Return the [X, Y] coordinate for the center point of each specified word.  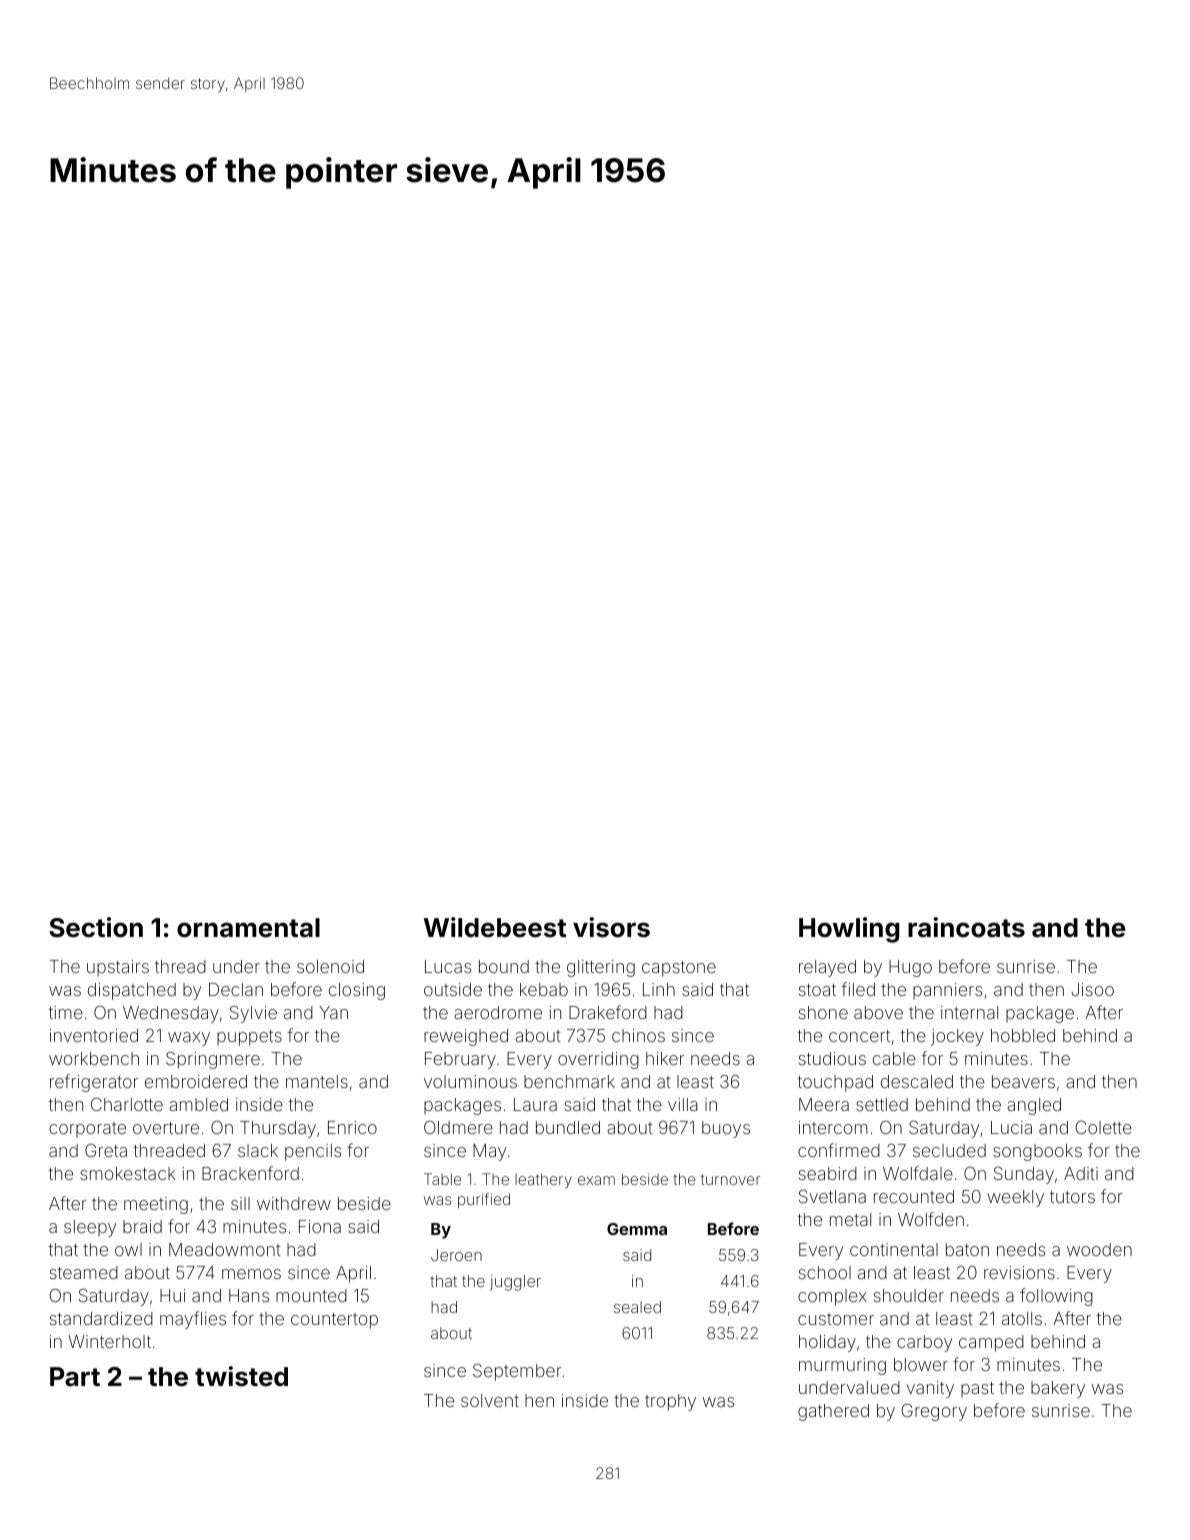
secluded [949, 1150]
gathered [833, 1412]
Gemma [637, 1229]
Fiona [320, 1226]
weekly [1015, 1198]
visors [611, 927]
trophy [670, 1402]
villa [683, 1104]
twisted [241, 1376]
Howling [849, 930]
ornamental [248, 928]
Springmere [213, 1060]
